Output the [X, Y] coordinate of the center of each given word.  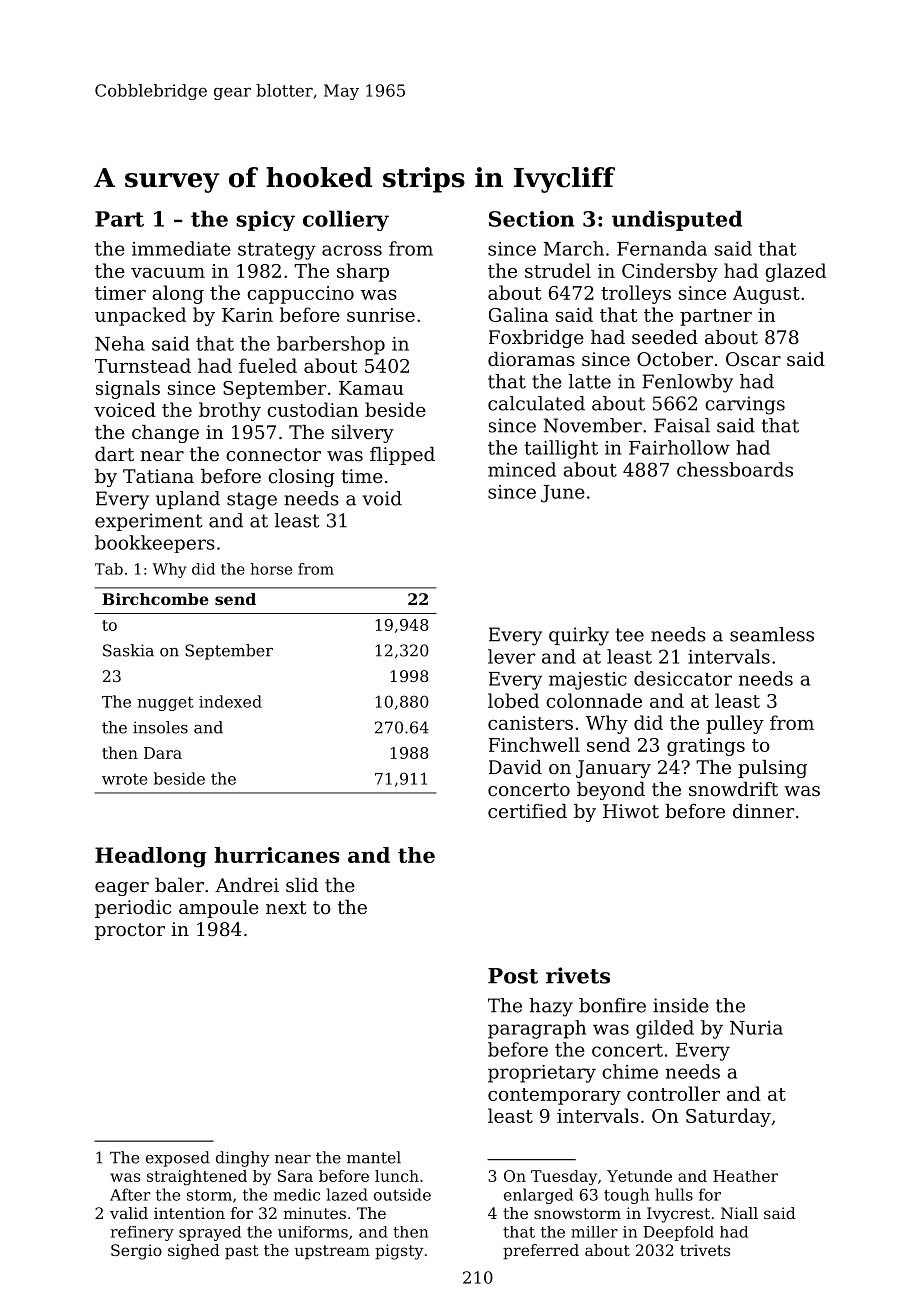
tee [630, 635]
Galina [519, 314]
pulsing [772, 769]
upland [188, 500]
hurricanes [277, 855]
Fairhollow [679, 447]
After [130, 1194]
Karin [247, 315]
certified [527, 811]
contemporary [554, 1096]
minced [522, 469]
